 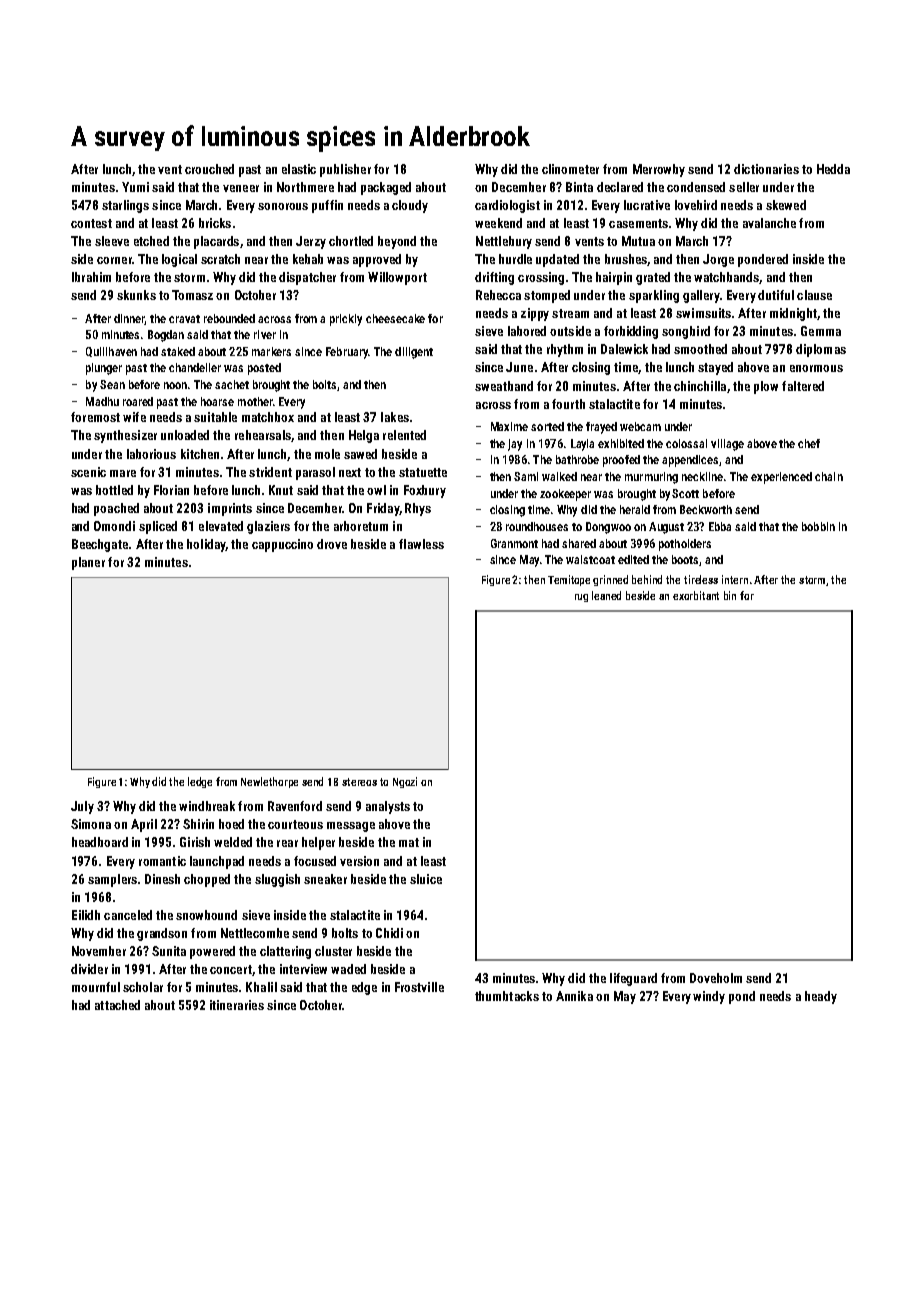 I want to click on Yumi, so click(x=135, y=187).
